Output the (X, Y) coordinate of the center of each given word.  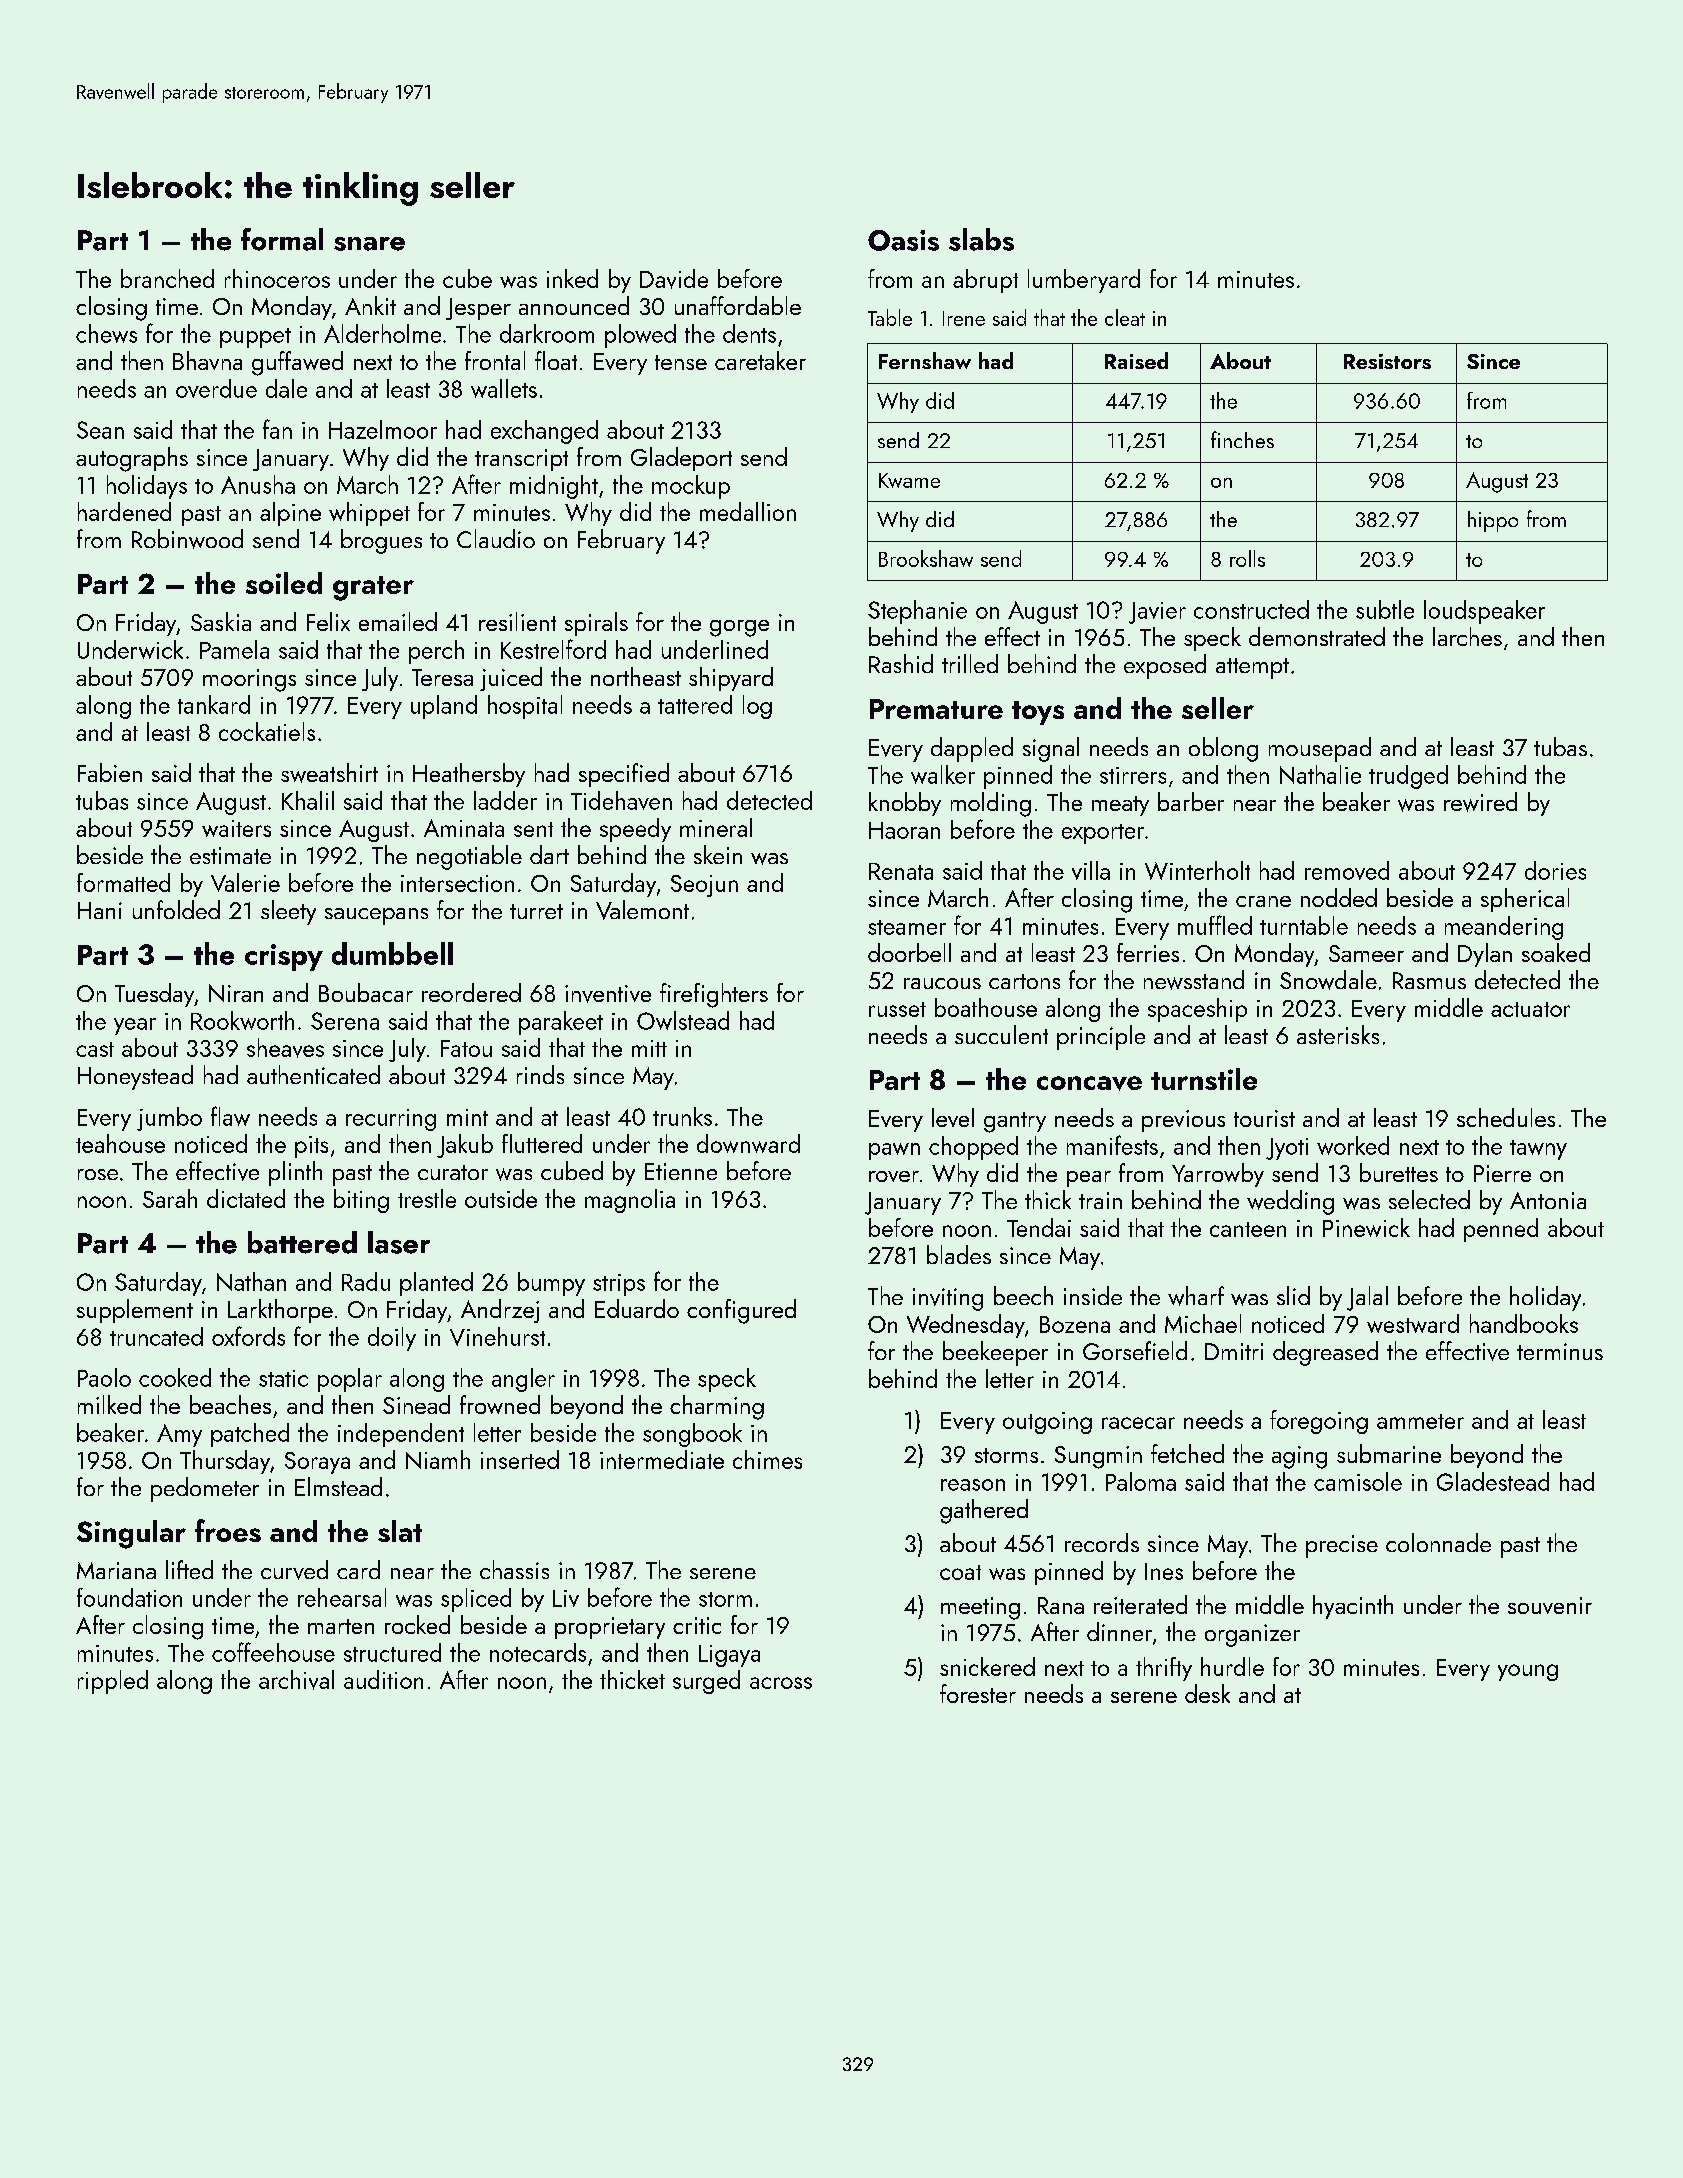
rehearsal (342, 1597)
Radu (366, 1281)
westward (1413, 1323)
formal (282, 239)
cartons (1024, 981)
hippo (1493, 521)
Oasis (903, 240)
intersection (457, 883)
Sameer (1366, 953)
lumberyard (1084, 281)
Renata (901, 871)
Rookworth (242, 1020)
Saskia (221, 621)
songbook (692, 1435)
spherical (1525, 900)
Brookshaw (926, 558)
